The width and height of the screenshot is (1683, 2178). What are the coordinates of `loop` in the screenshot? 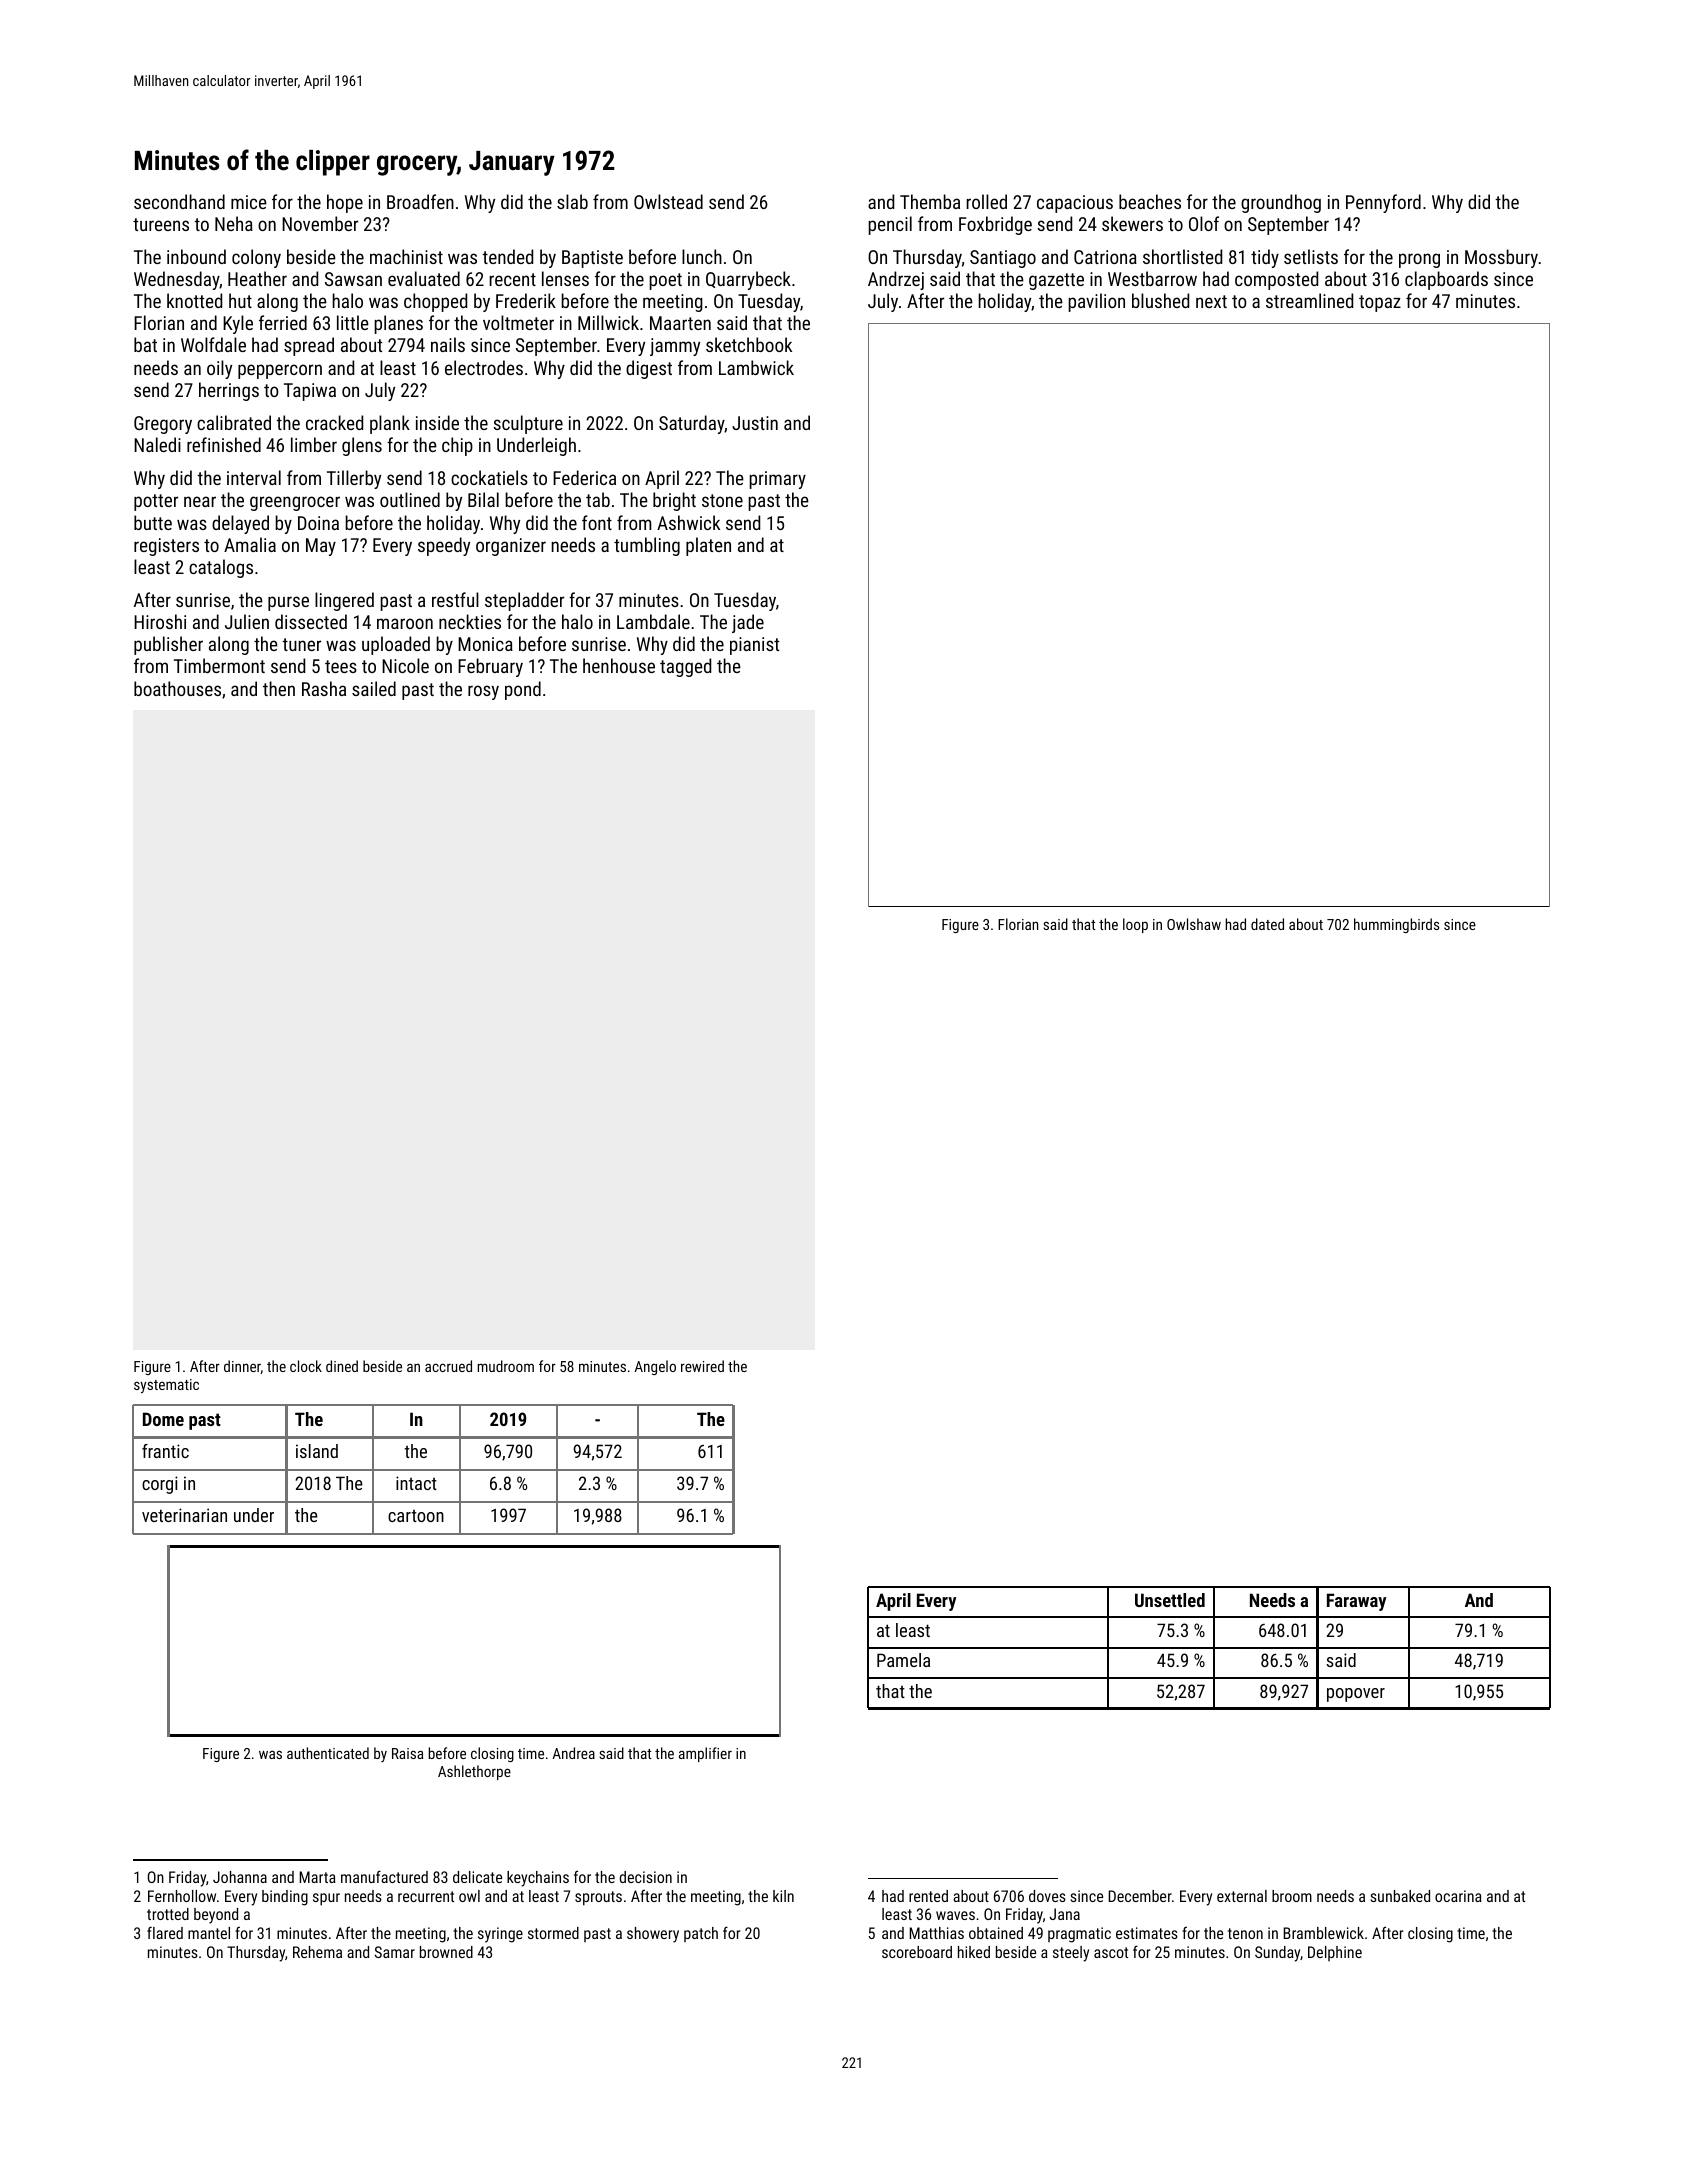 It's located at (1135, 925).
